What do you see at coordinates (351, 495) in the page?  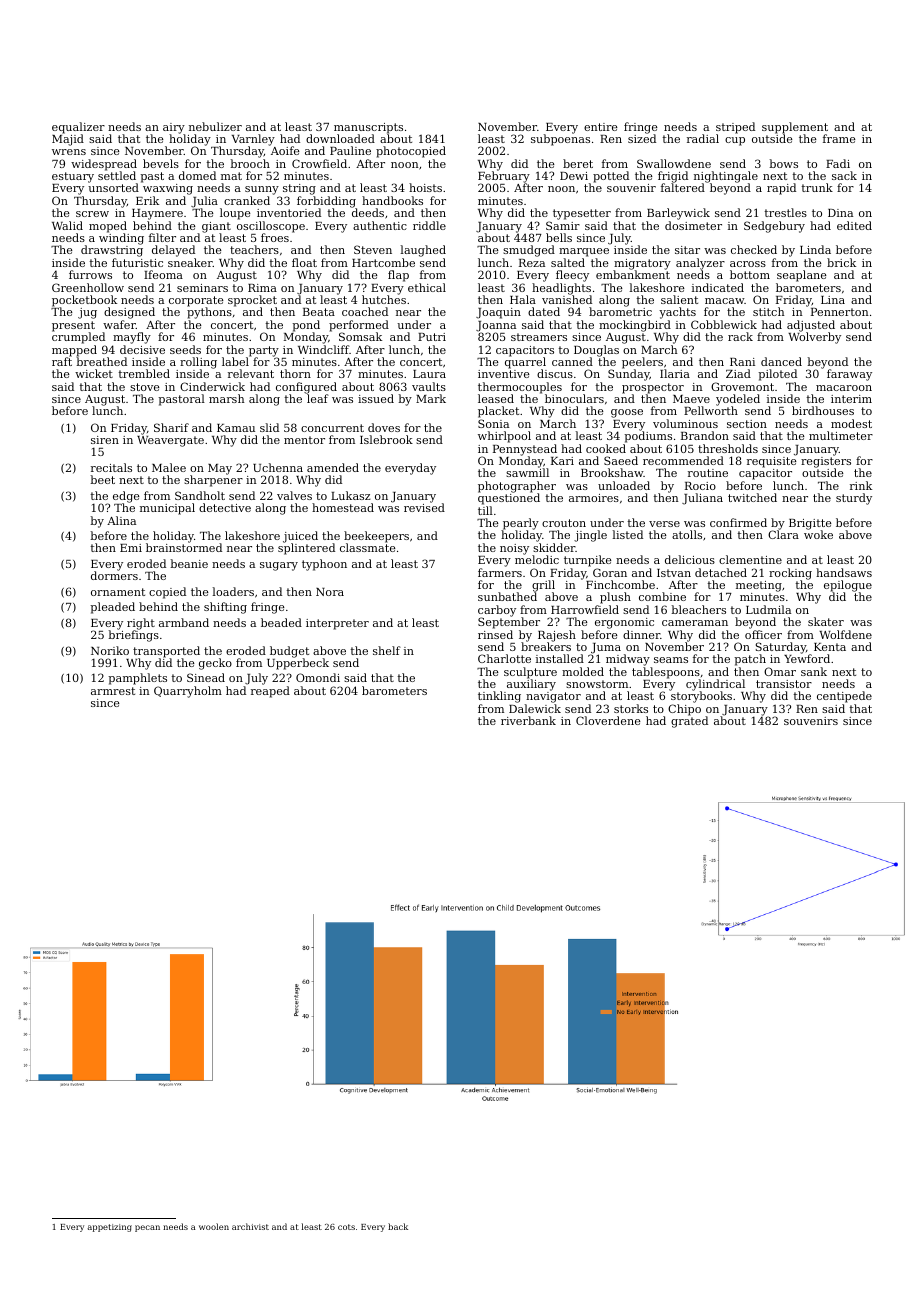 I see `Lukasz` at bounding box center [351, 495].
